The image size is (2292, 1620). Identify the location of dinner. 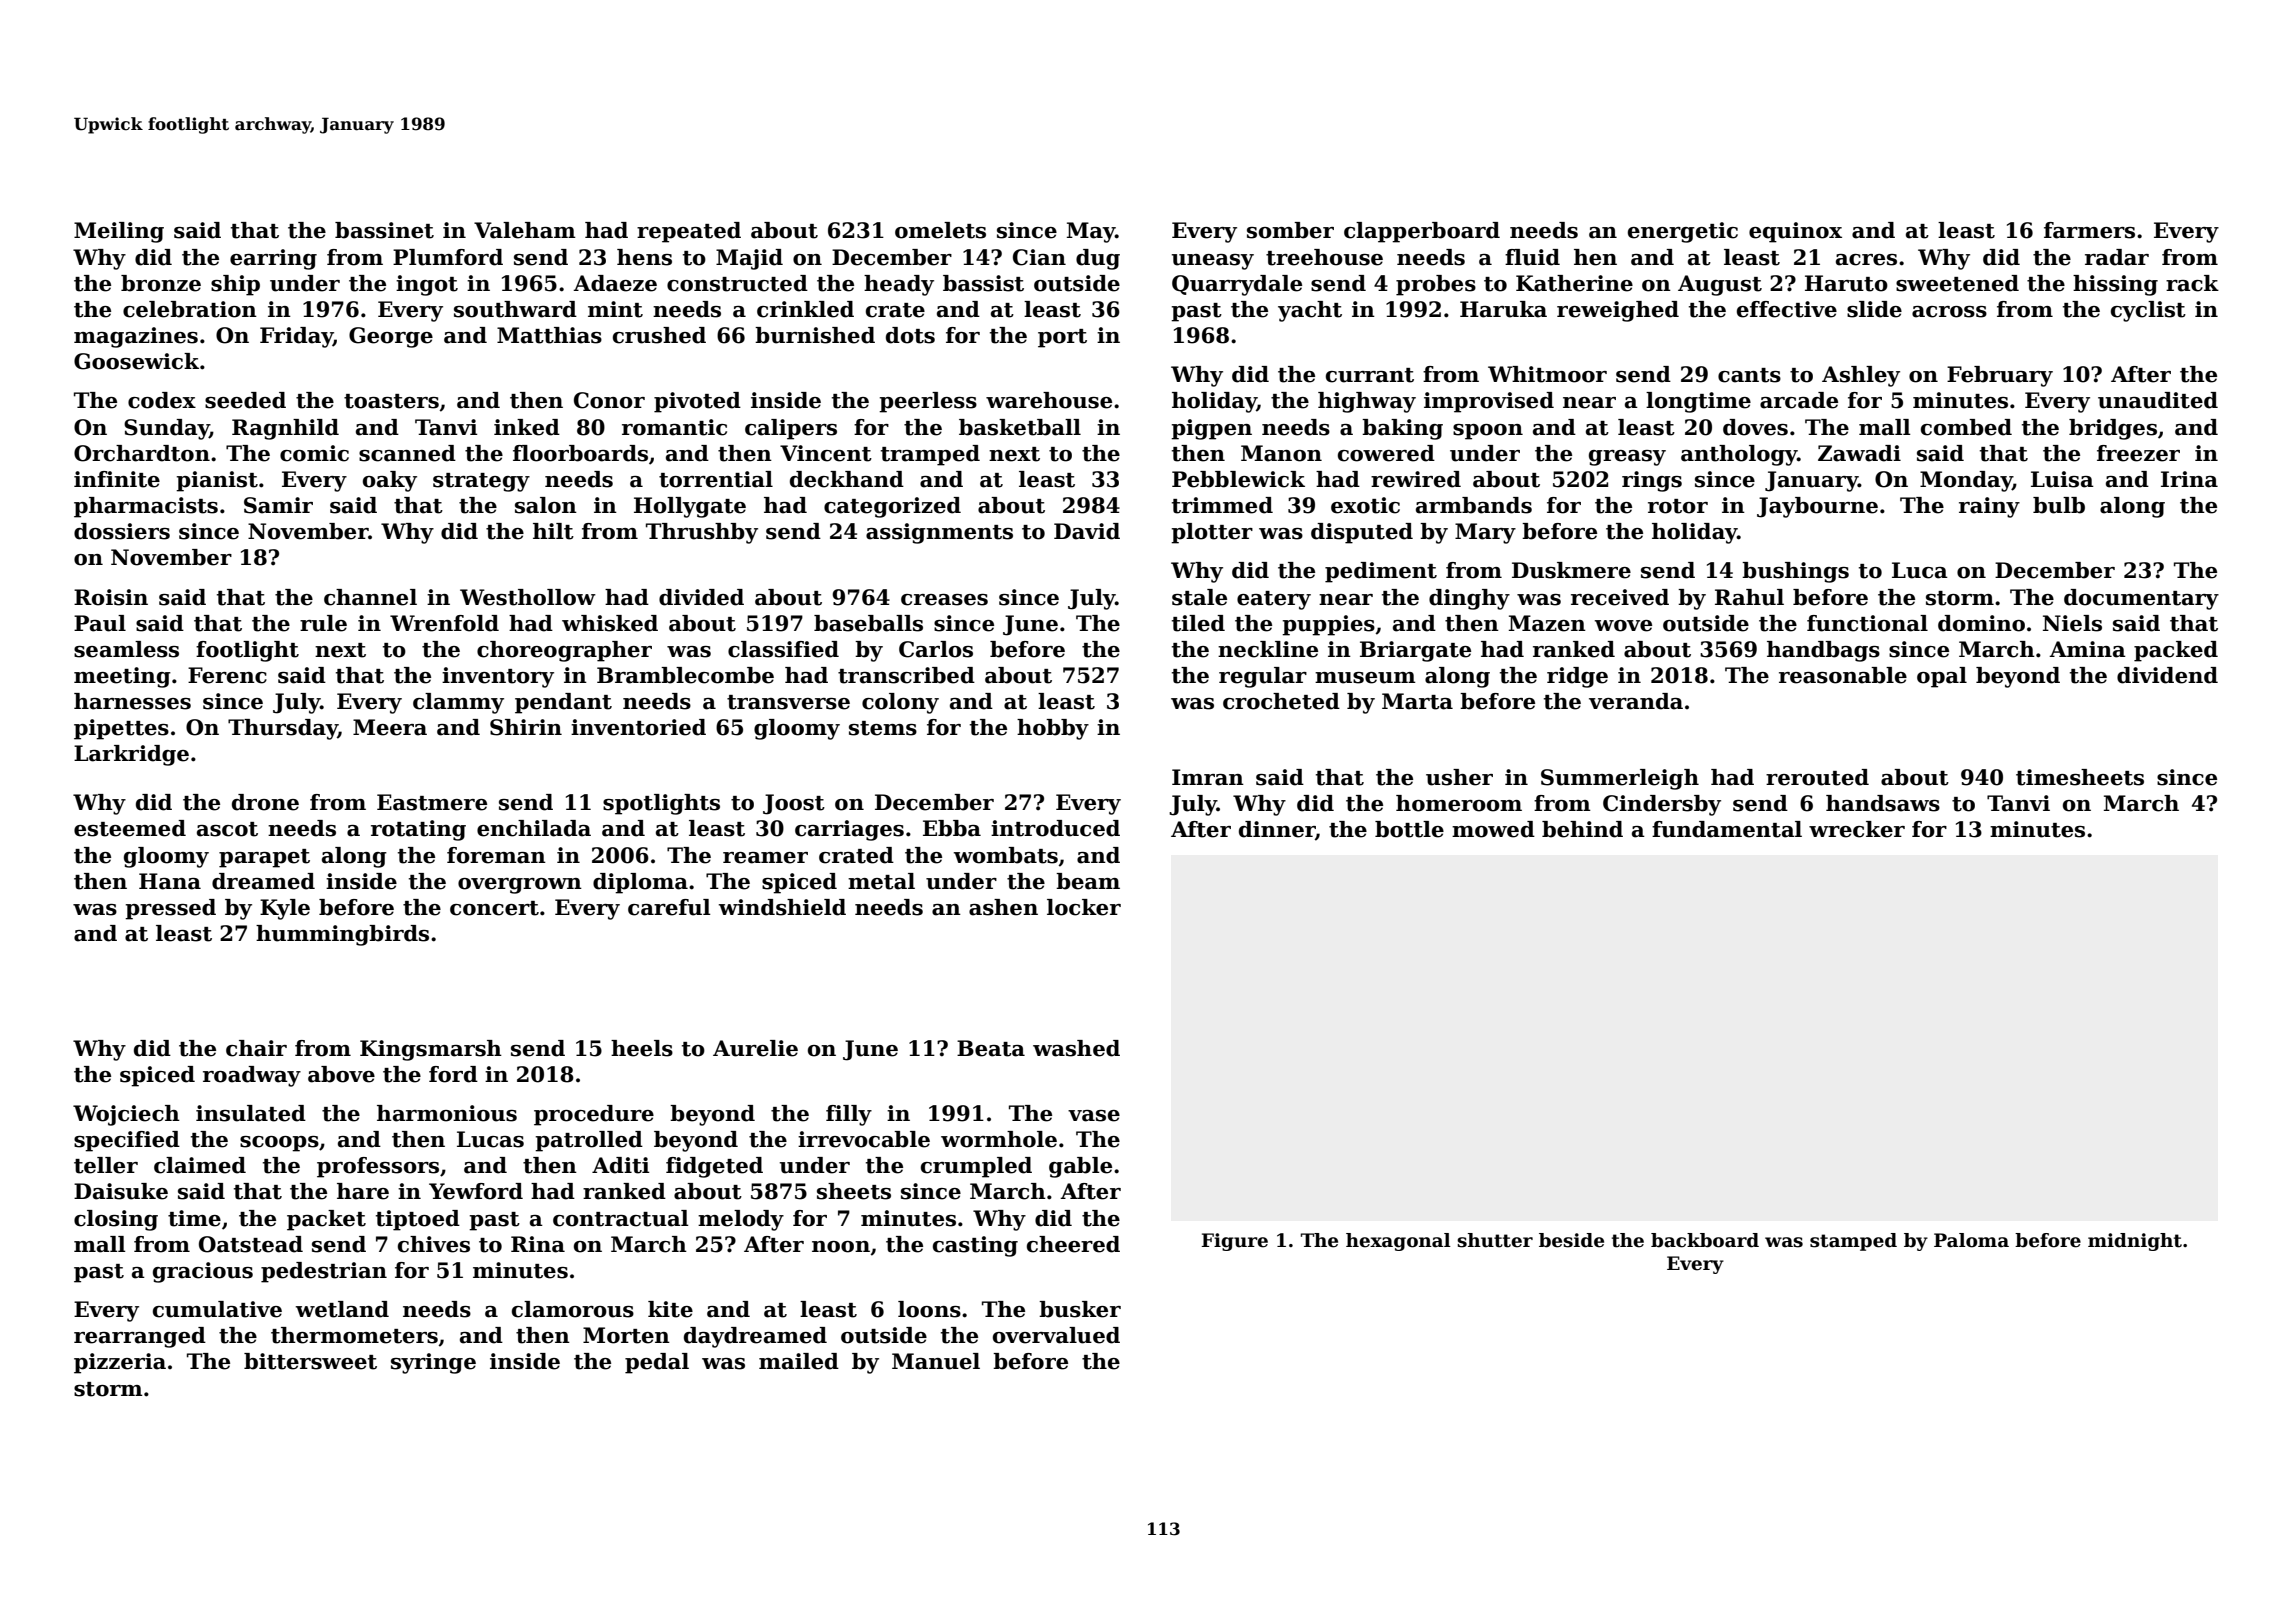
(1277, 830).
